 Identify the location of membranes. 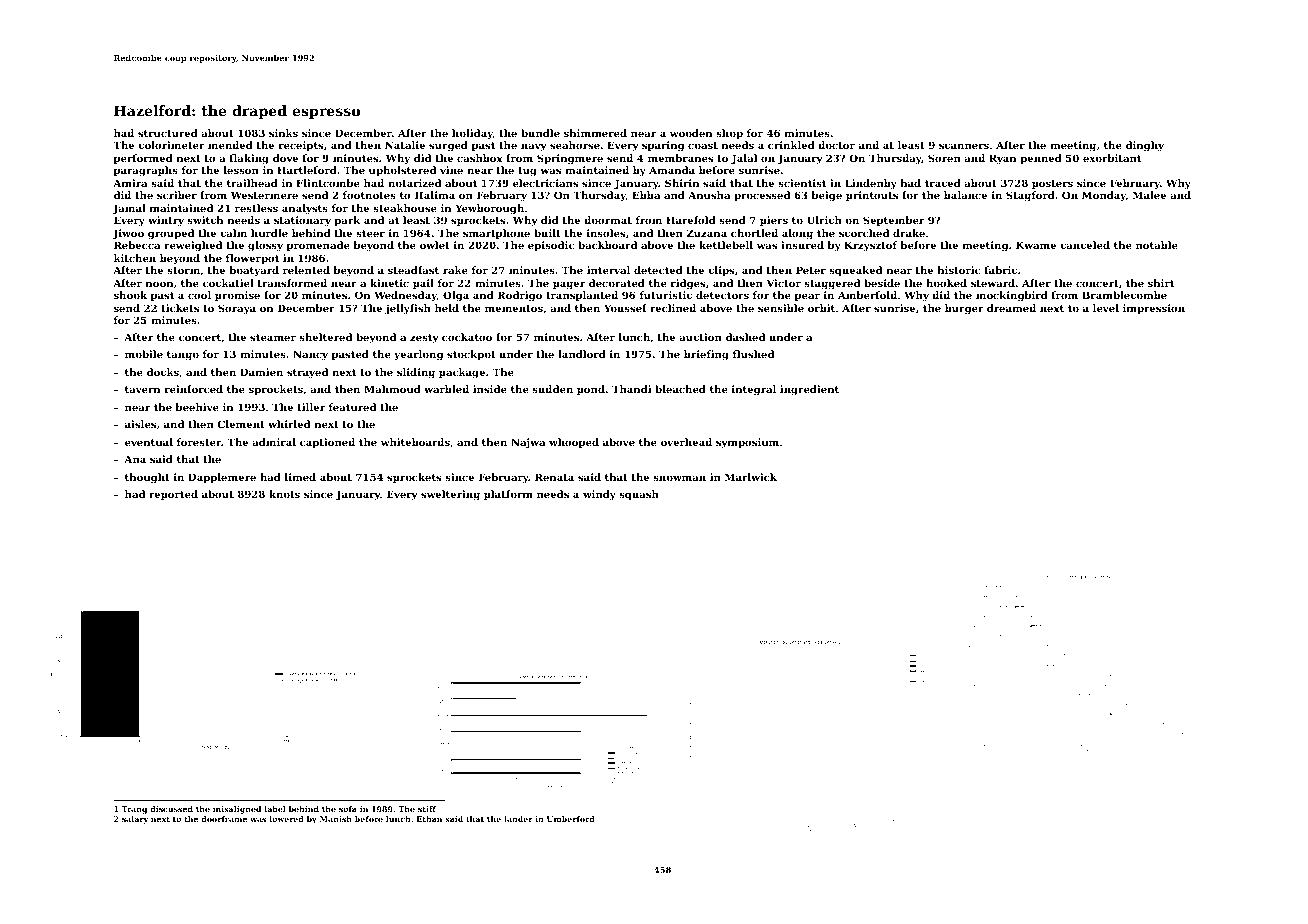
(680, 158).
